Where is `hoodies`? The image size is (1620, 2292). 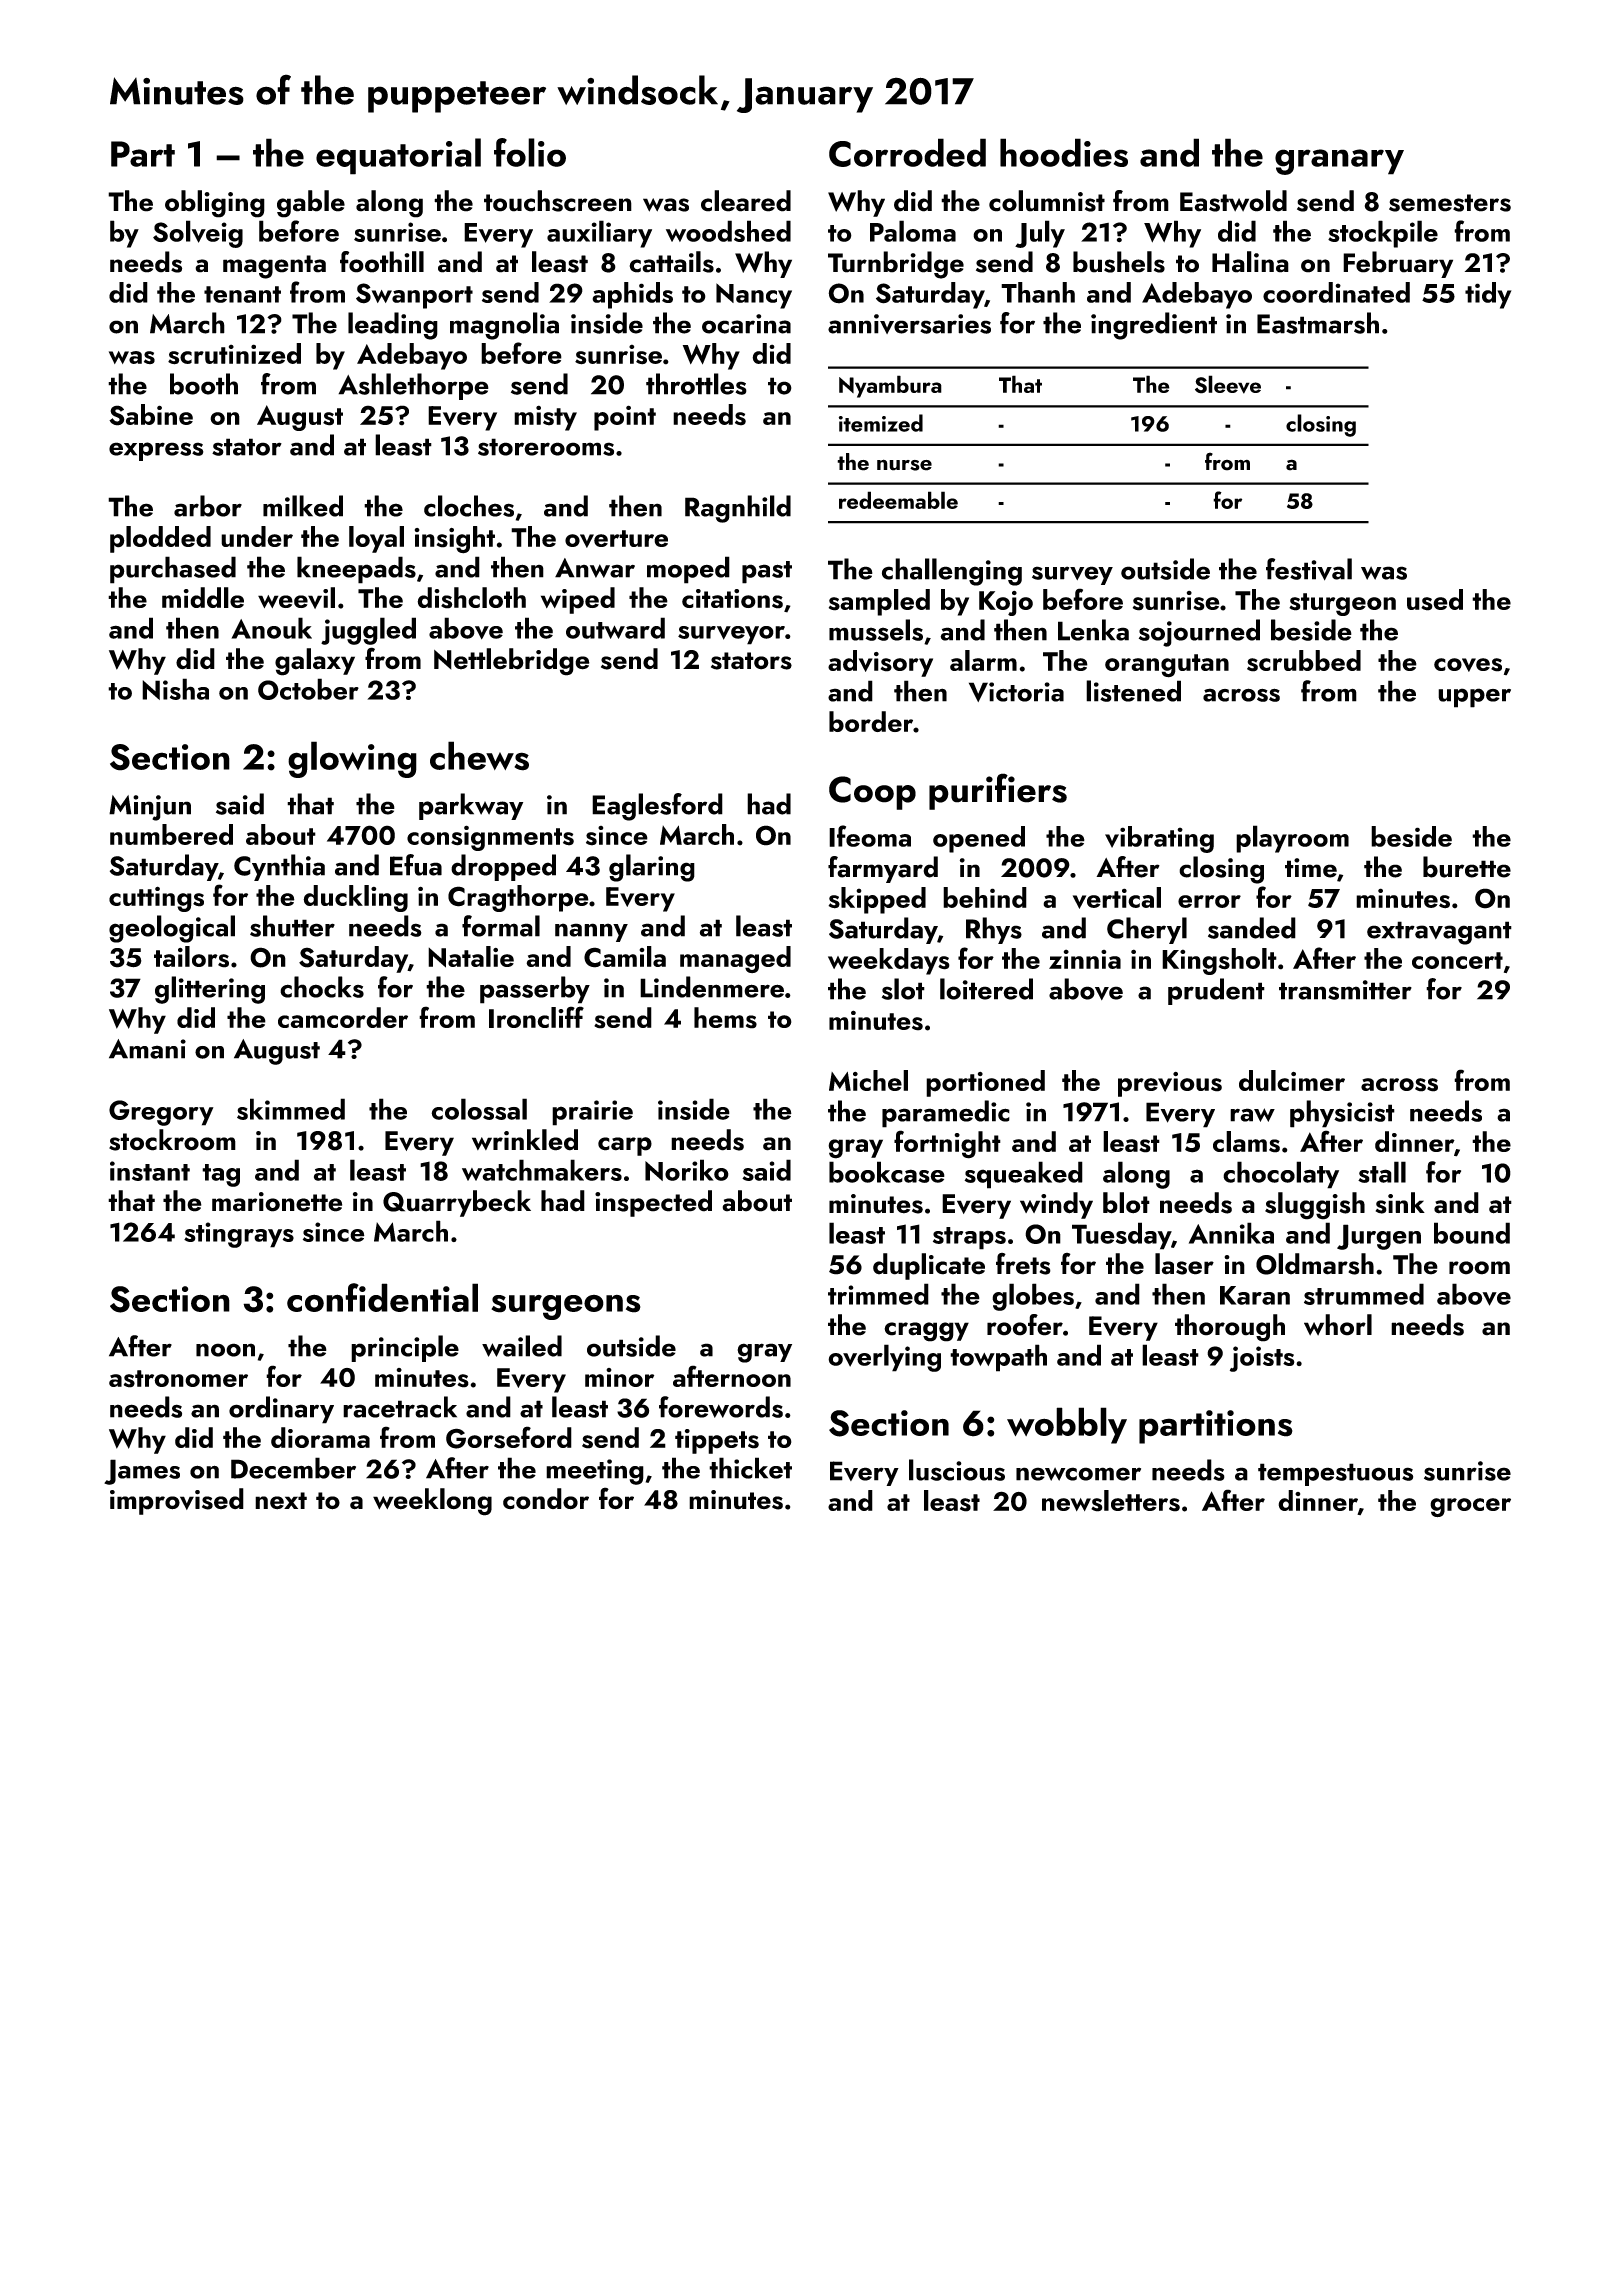
hoodies is located at coordinates (1064, 152).
